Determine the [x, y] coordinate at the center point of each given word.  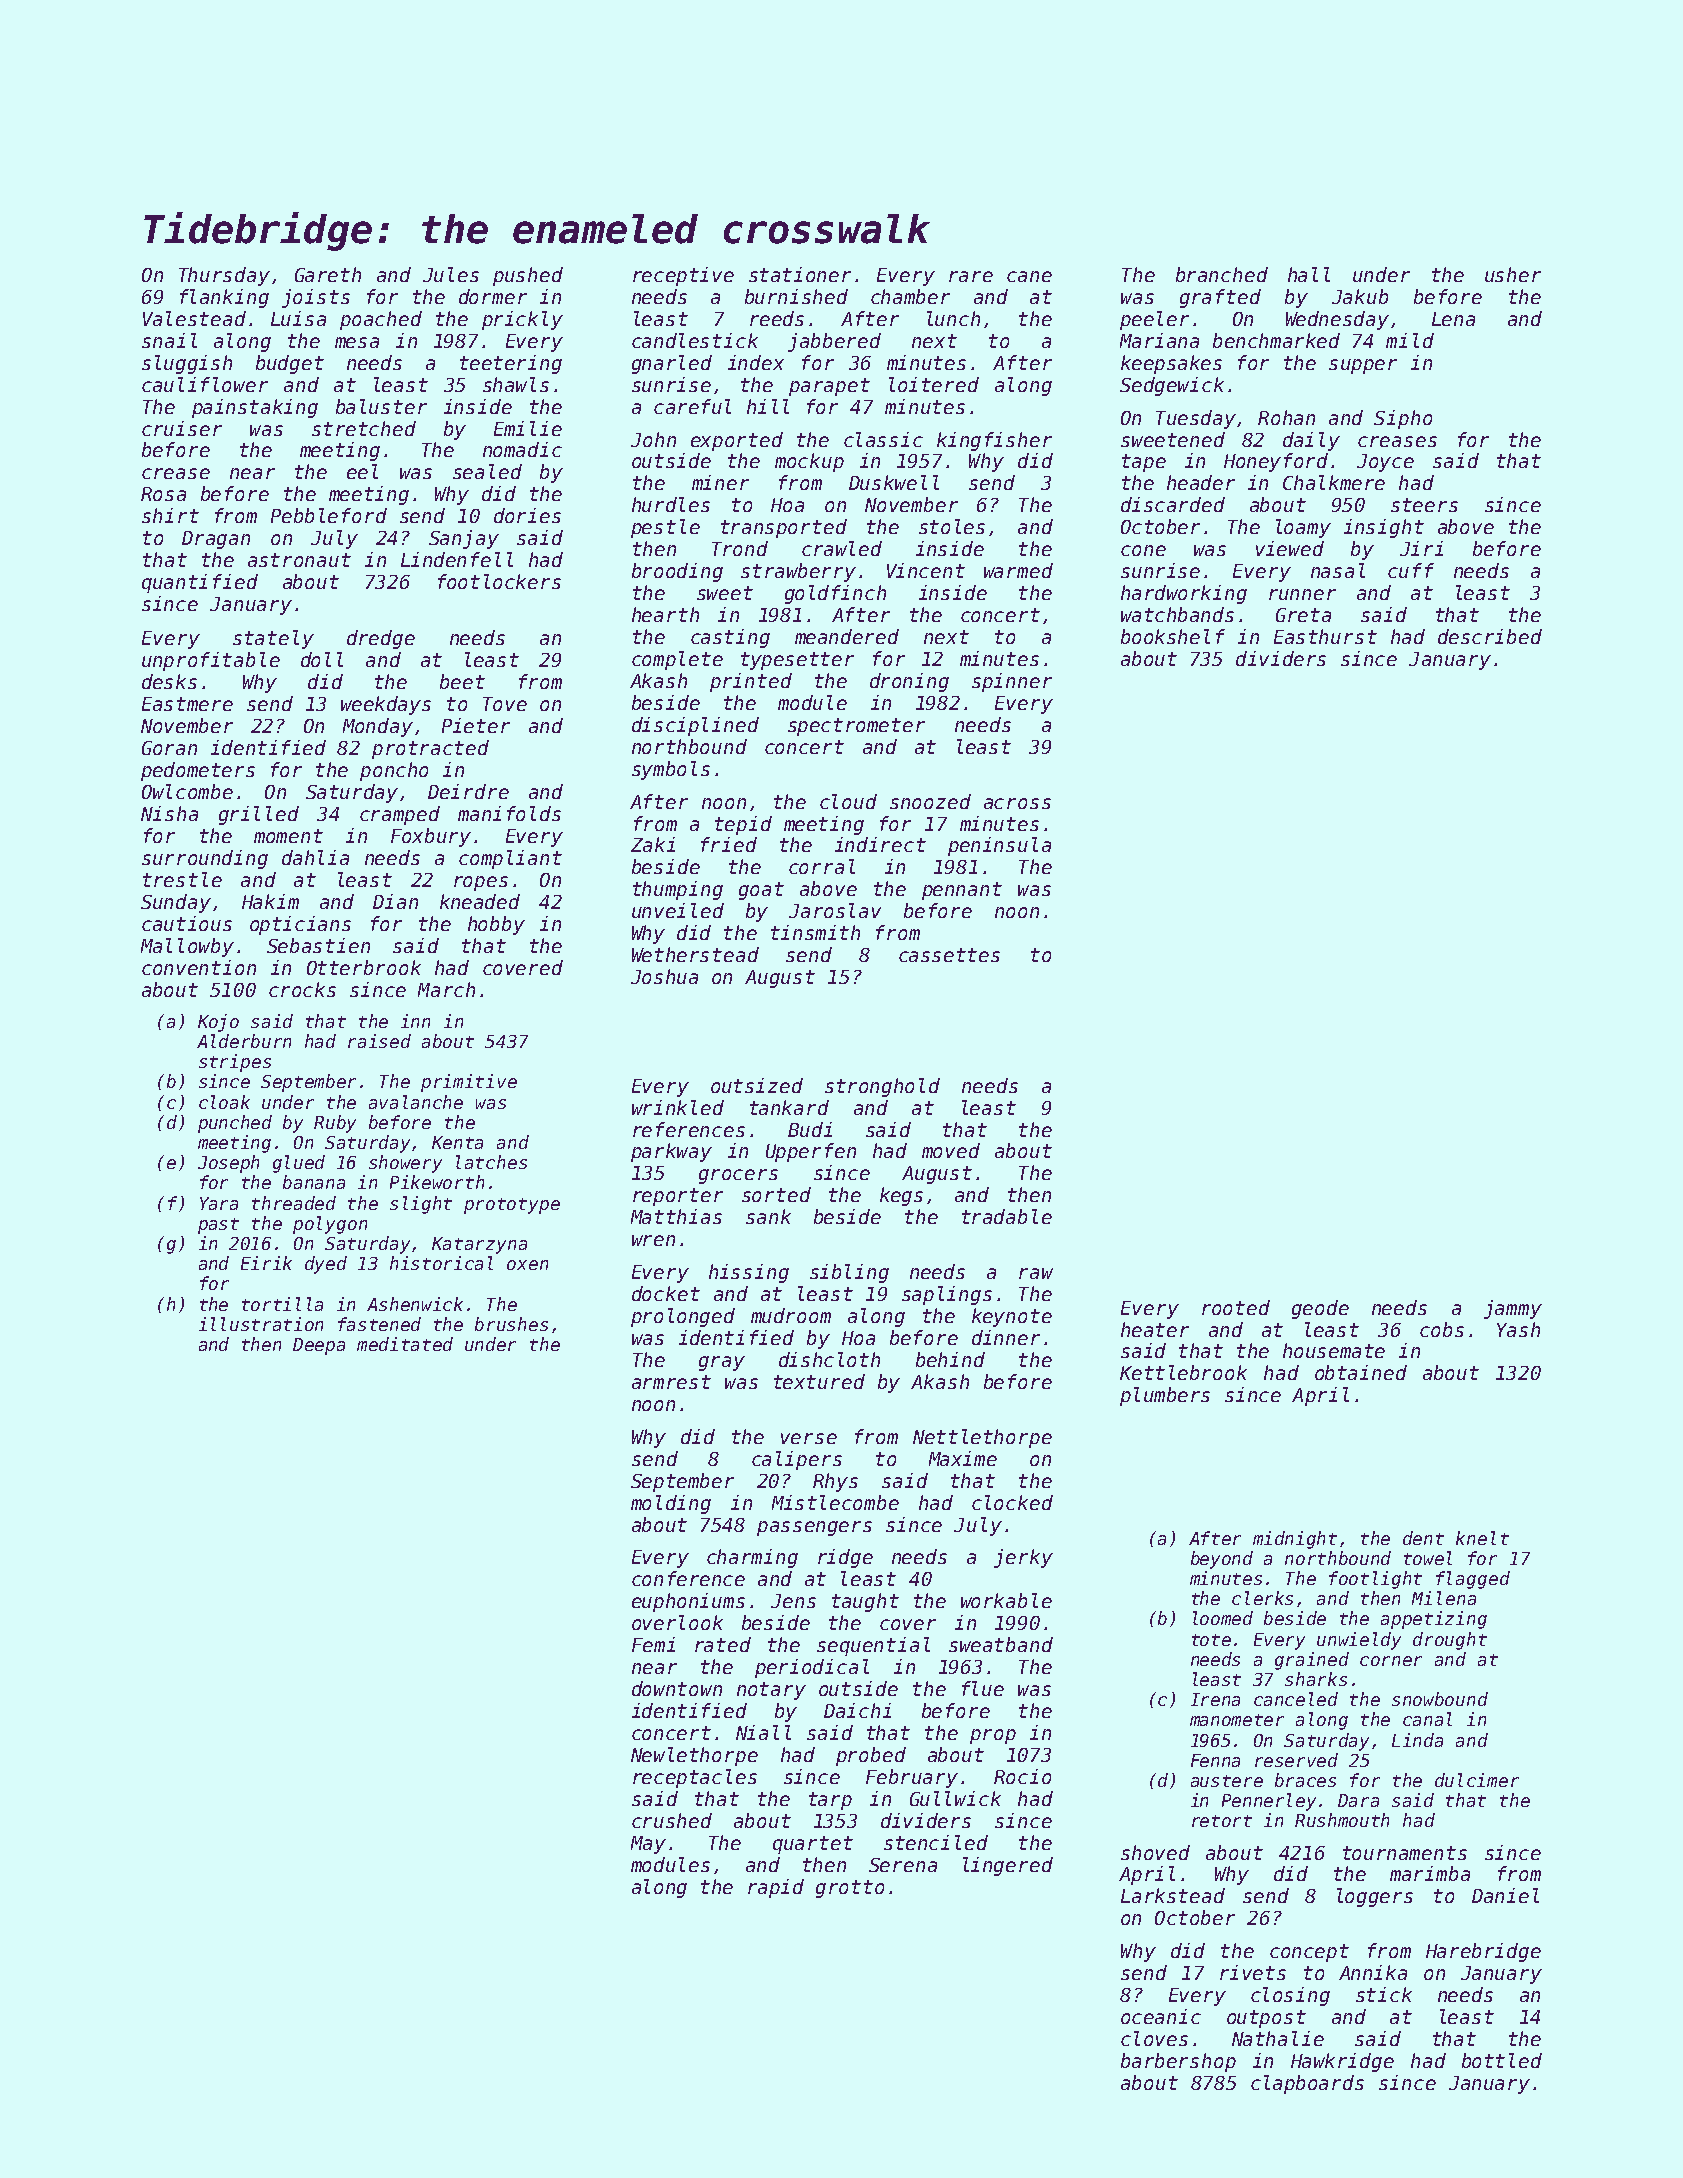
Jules [451, 274]
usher [1513, 274]
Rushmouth [1342, 1820]
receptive [683, 276]
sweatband [1001, 1644]
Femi [653, 1644]
